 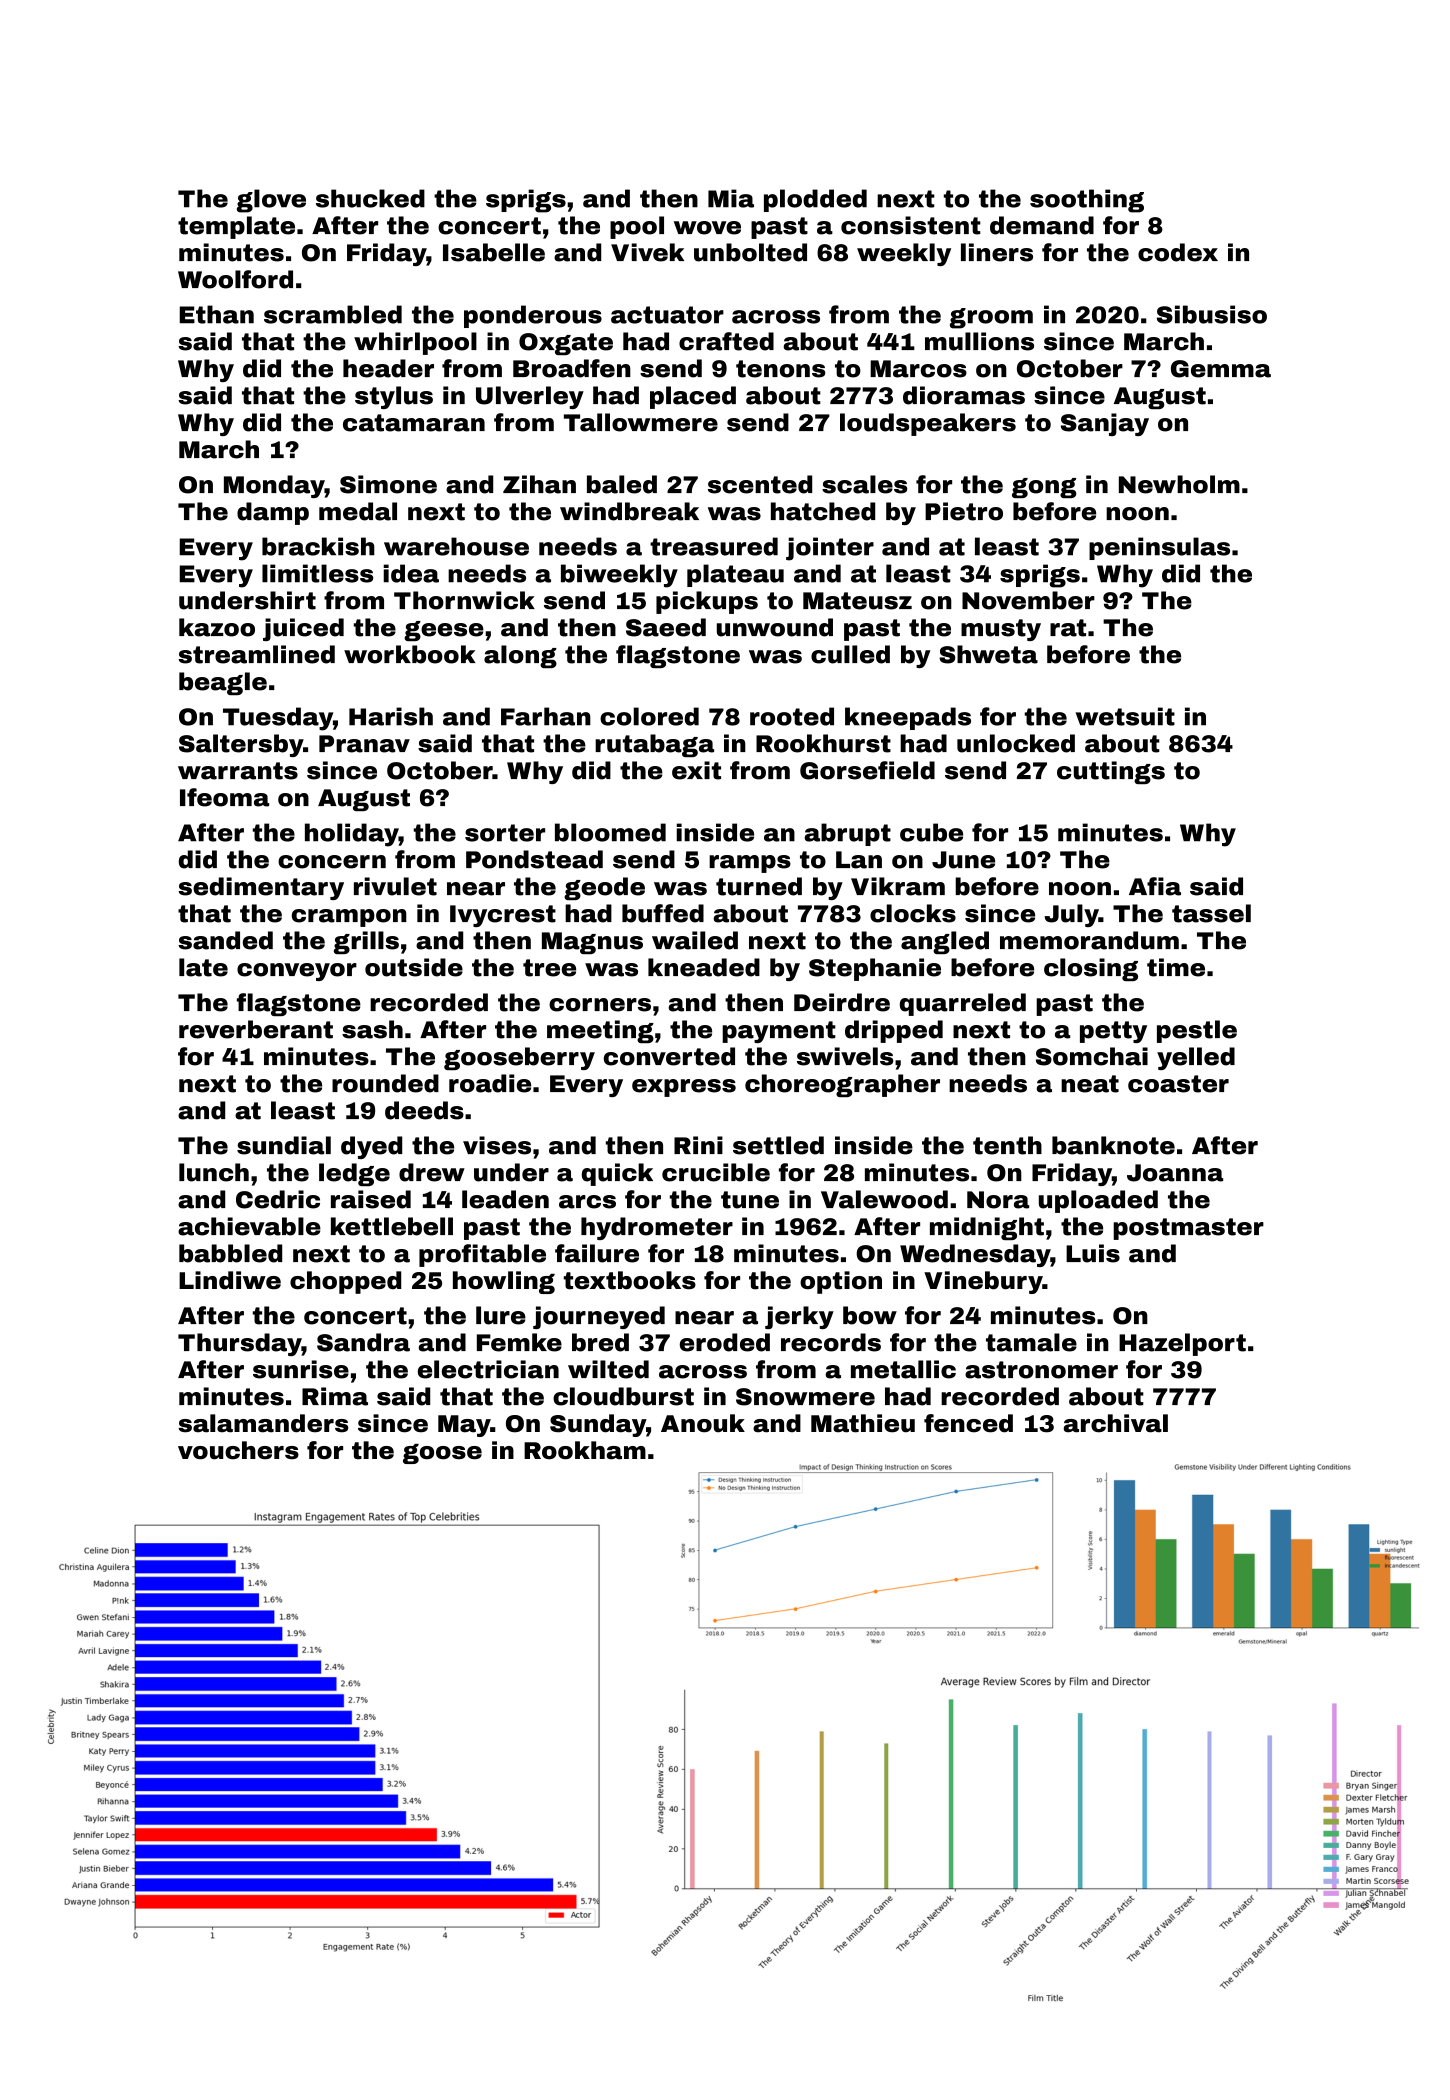 I want to click on unwound, so click(x=775, y=627).
